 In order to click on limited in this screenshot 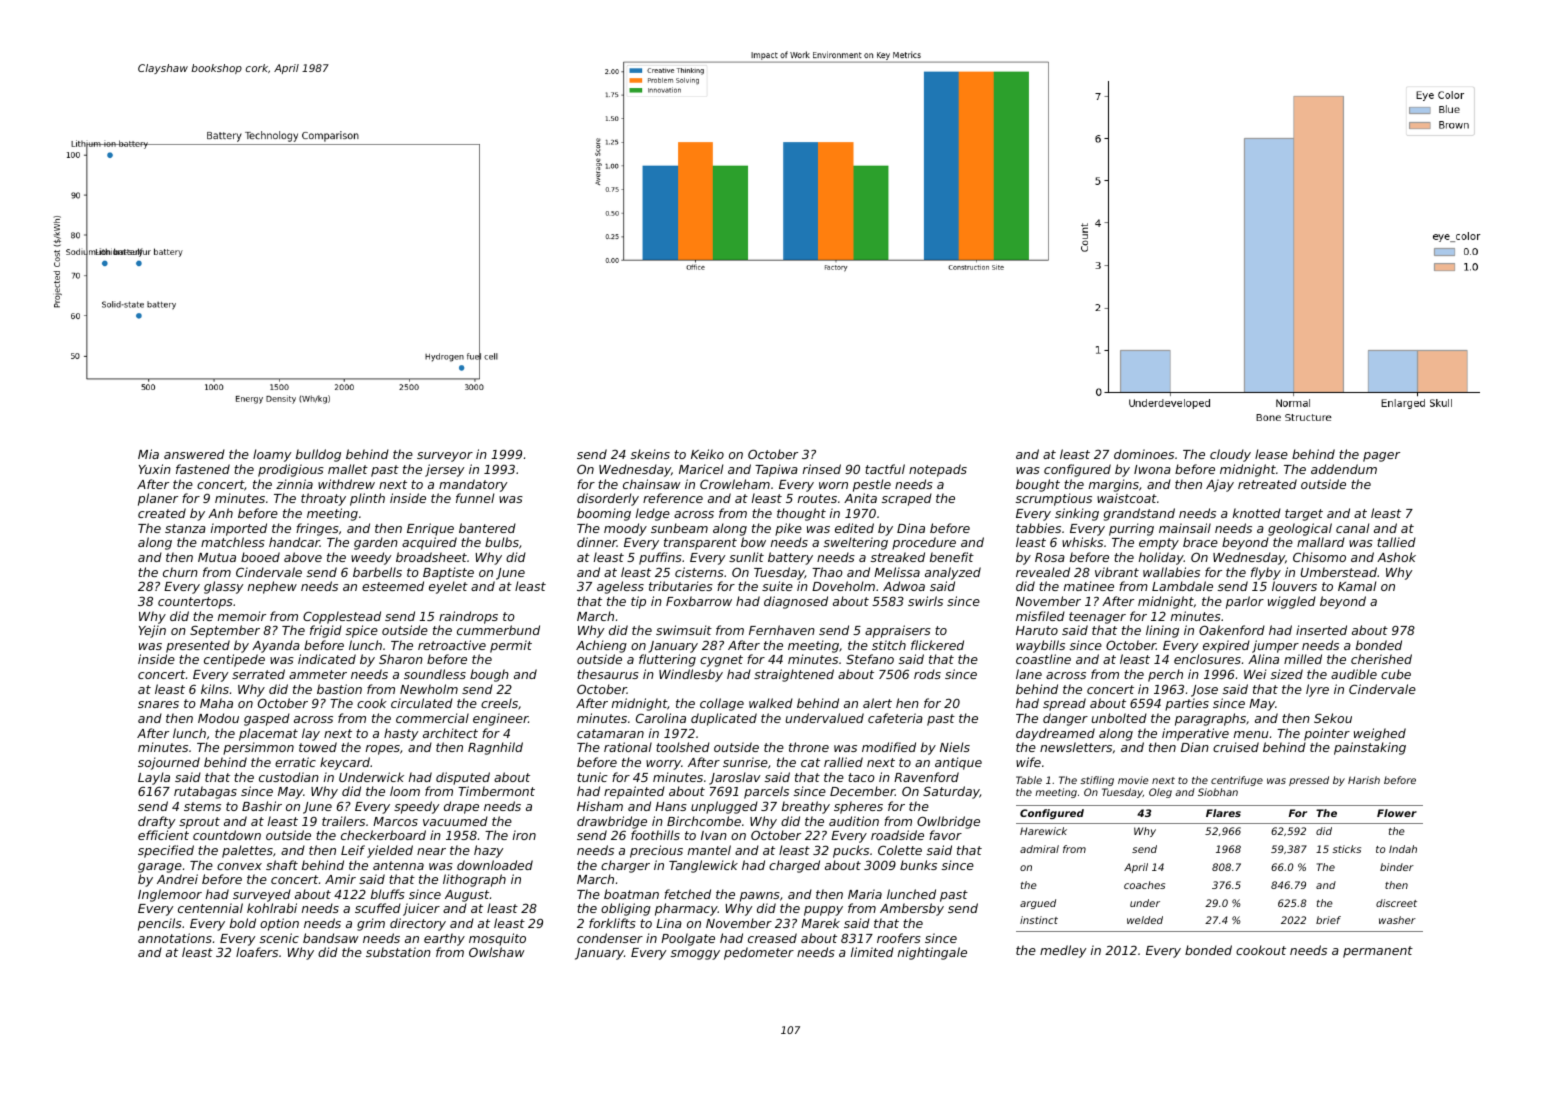, I will do `click(872, 952)`.
